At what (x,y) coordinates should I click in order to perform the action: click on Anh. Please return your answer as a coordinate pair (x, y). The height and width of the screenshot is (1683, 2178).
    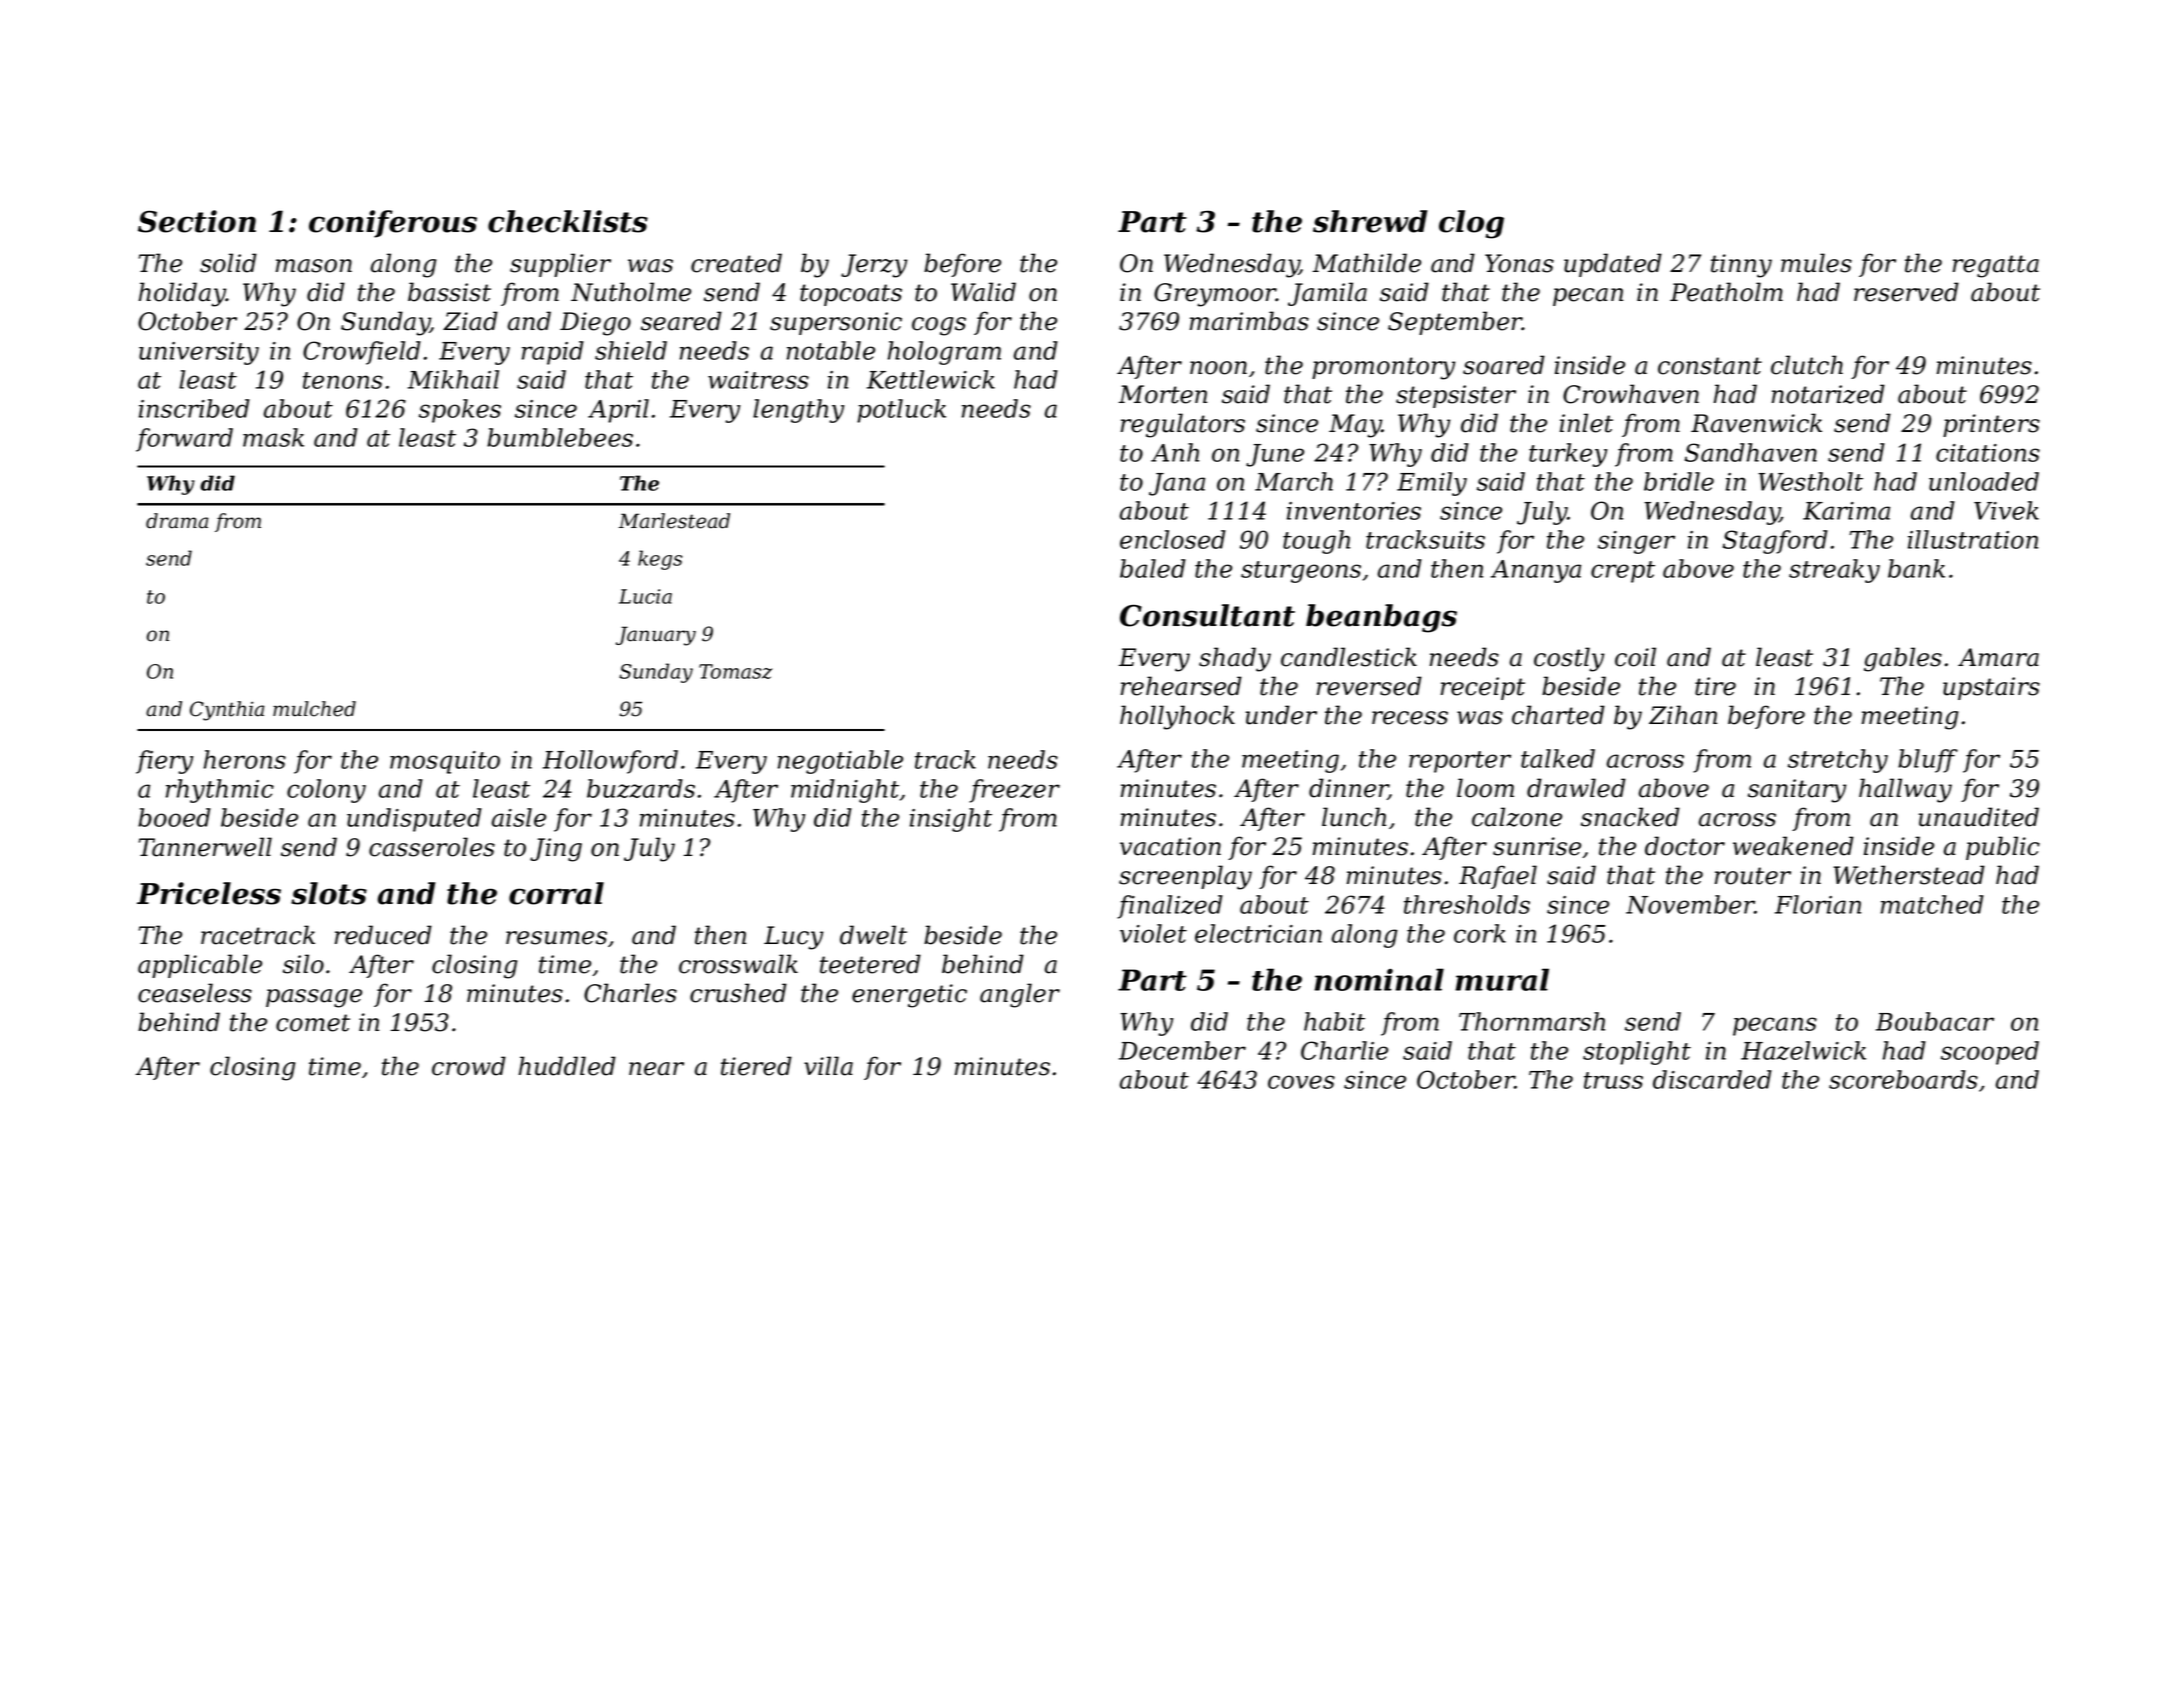
    Looking at the image, I should click on (1175, 452).
